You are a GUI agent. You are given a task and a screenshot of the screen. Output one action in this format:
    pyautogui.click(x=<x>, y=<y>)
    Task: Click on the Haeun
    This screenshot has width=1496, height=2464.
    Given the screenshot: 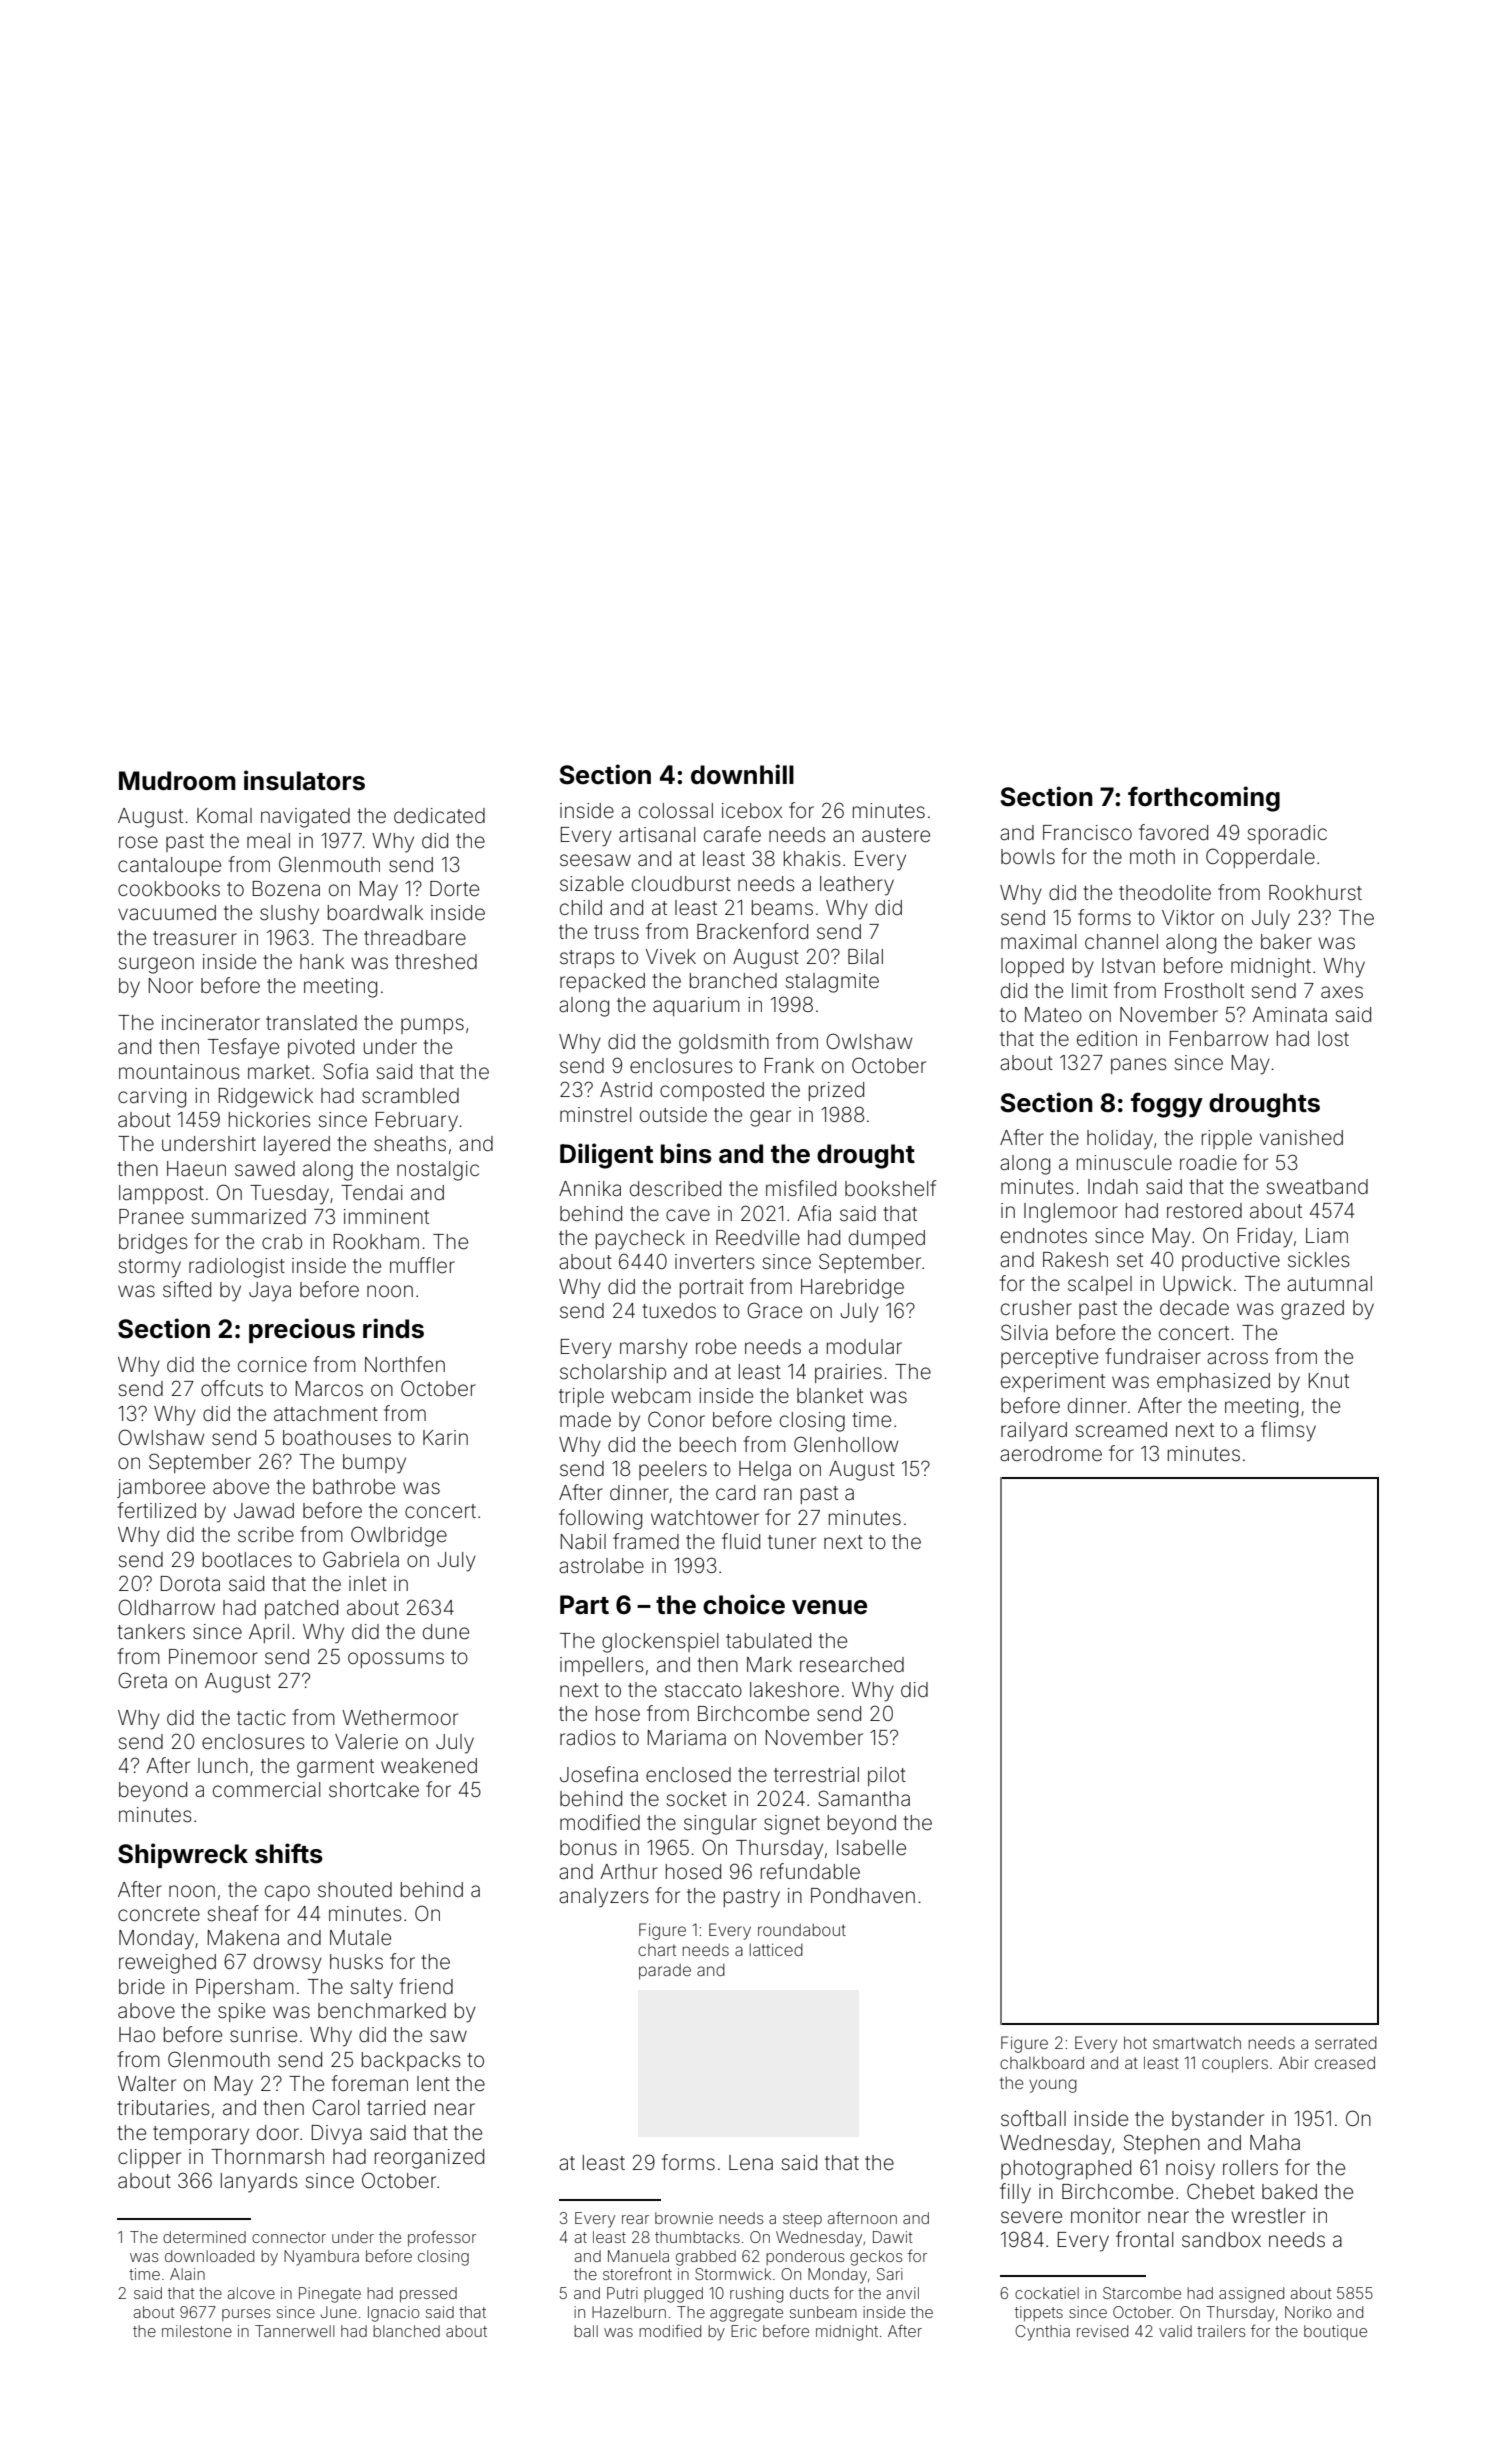 What is the action you would take?
    pyautogui.click(x=196, y=1168)
